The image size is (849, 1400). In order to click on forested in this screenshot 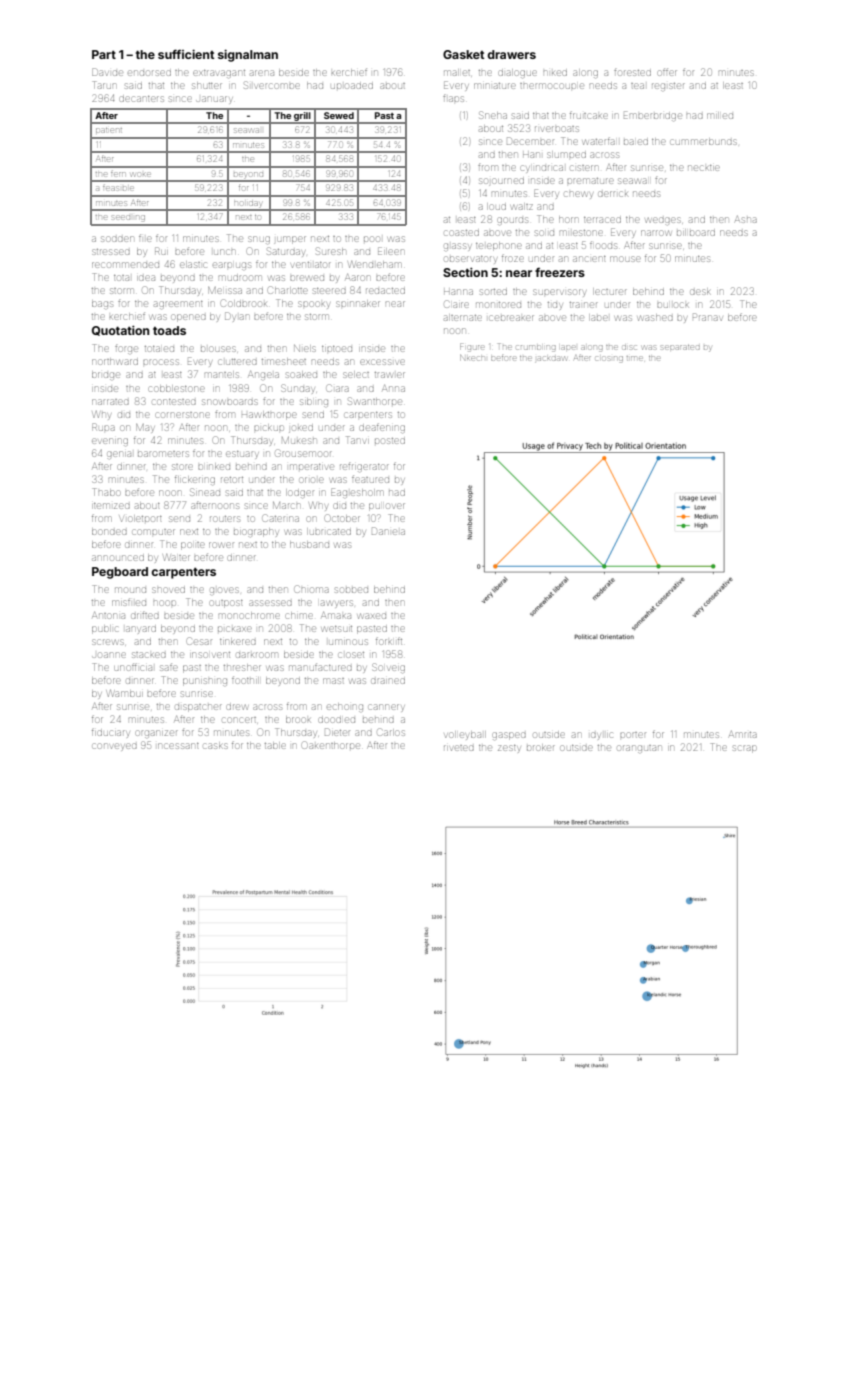, I will do `click(632, 73)`.
